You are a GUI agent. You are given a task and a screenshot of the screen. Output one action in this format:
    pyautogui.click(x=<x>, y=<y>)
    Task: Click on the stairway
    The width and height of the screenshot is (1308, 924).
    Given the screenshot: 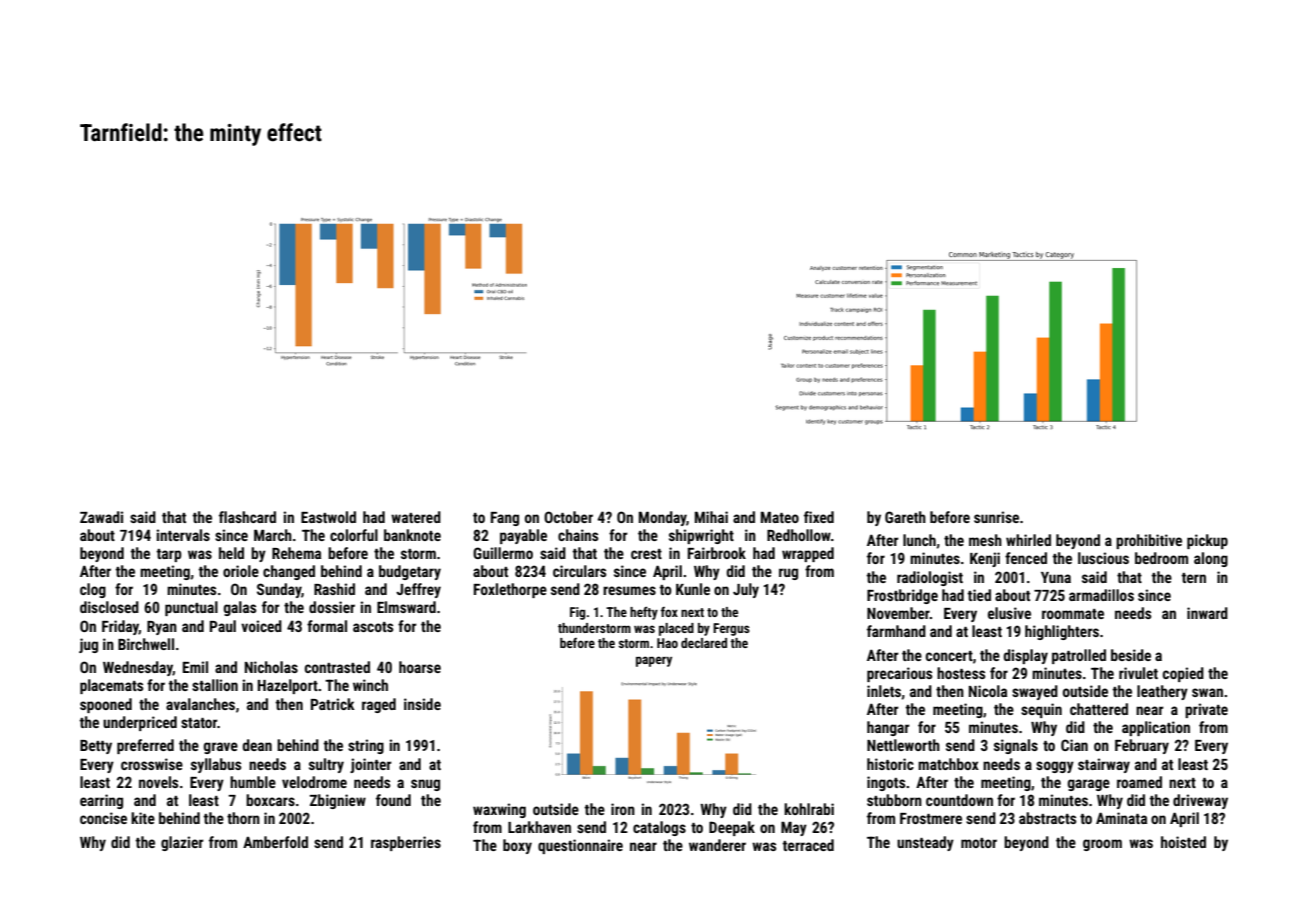 What is the action you would take?
    pyautogui.click(x=1104, y=765)
